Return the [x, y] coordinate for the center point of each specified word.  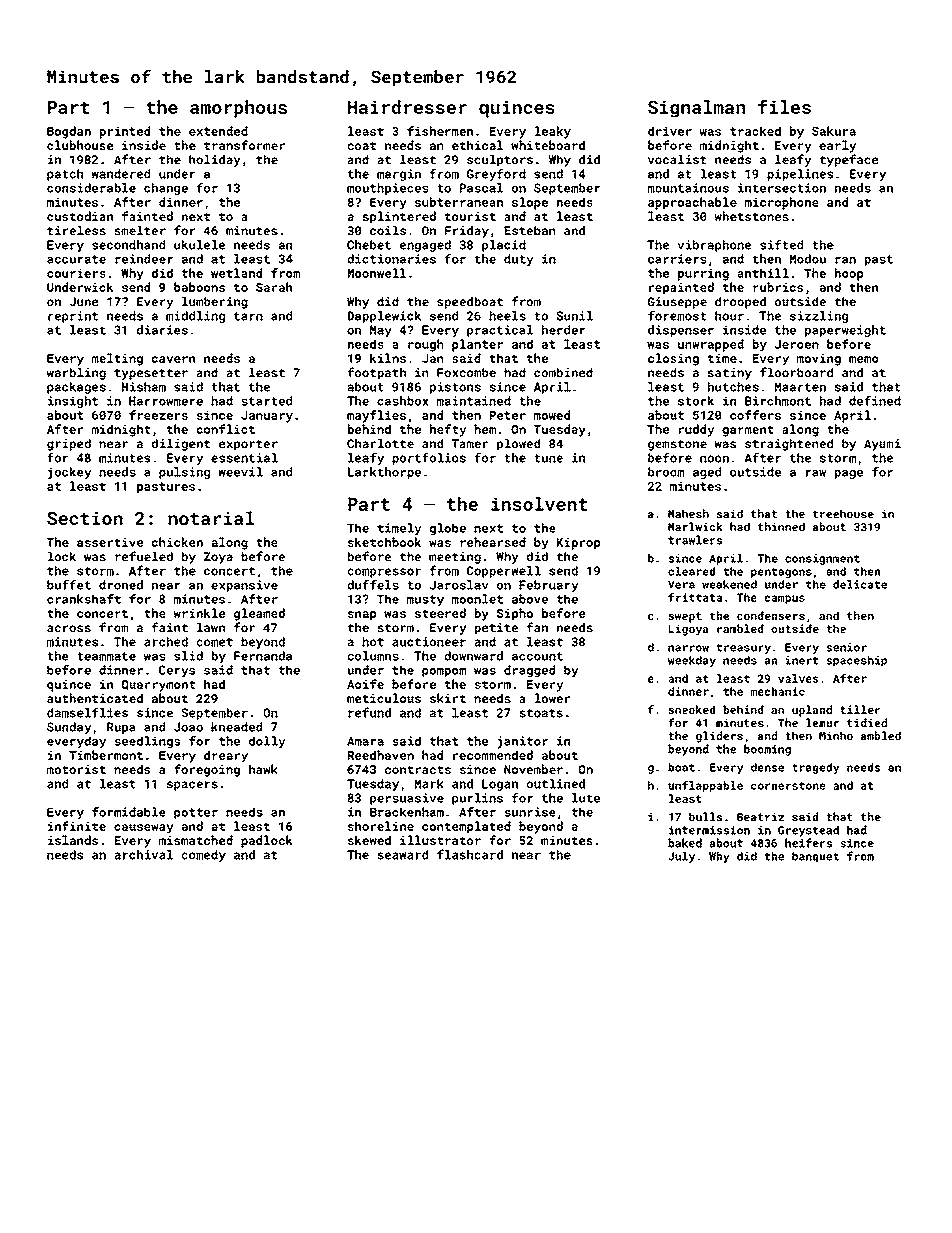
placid [504, 246]
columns [373, 656]
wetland [236, 273]
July [681, 857]
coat [361, 146]
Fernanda [263, 656]
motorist [76, 769]
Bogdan [69, 132]
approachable [692, 203]
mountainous [688, 188]
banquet [815, 857]
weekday [692, 661]
